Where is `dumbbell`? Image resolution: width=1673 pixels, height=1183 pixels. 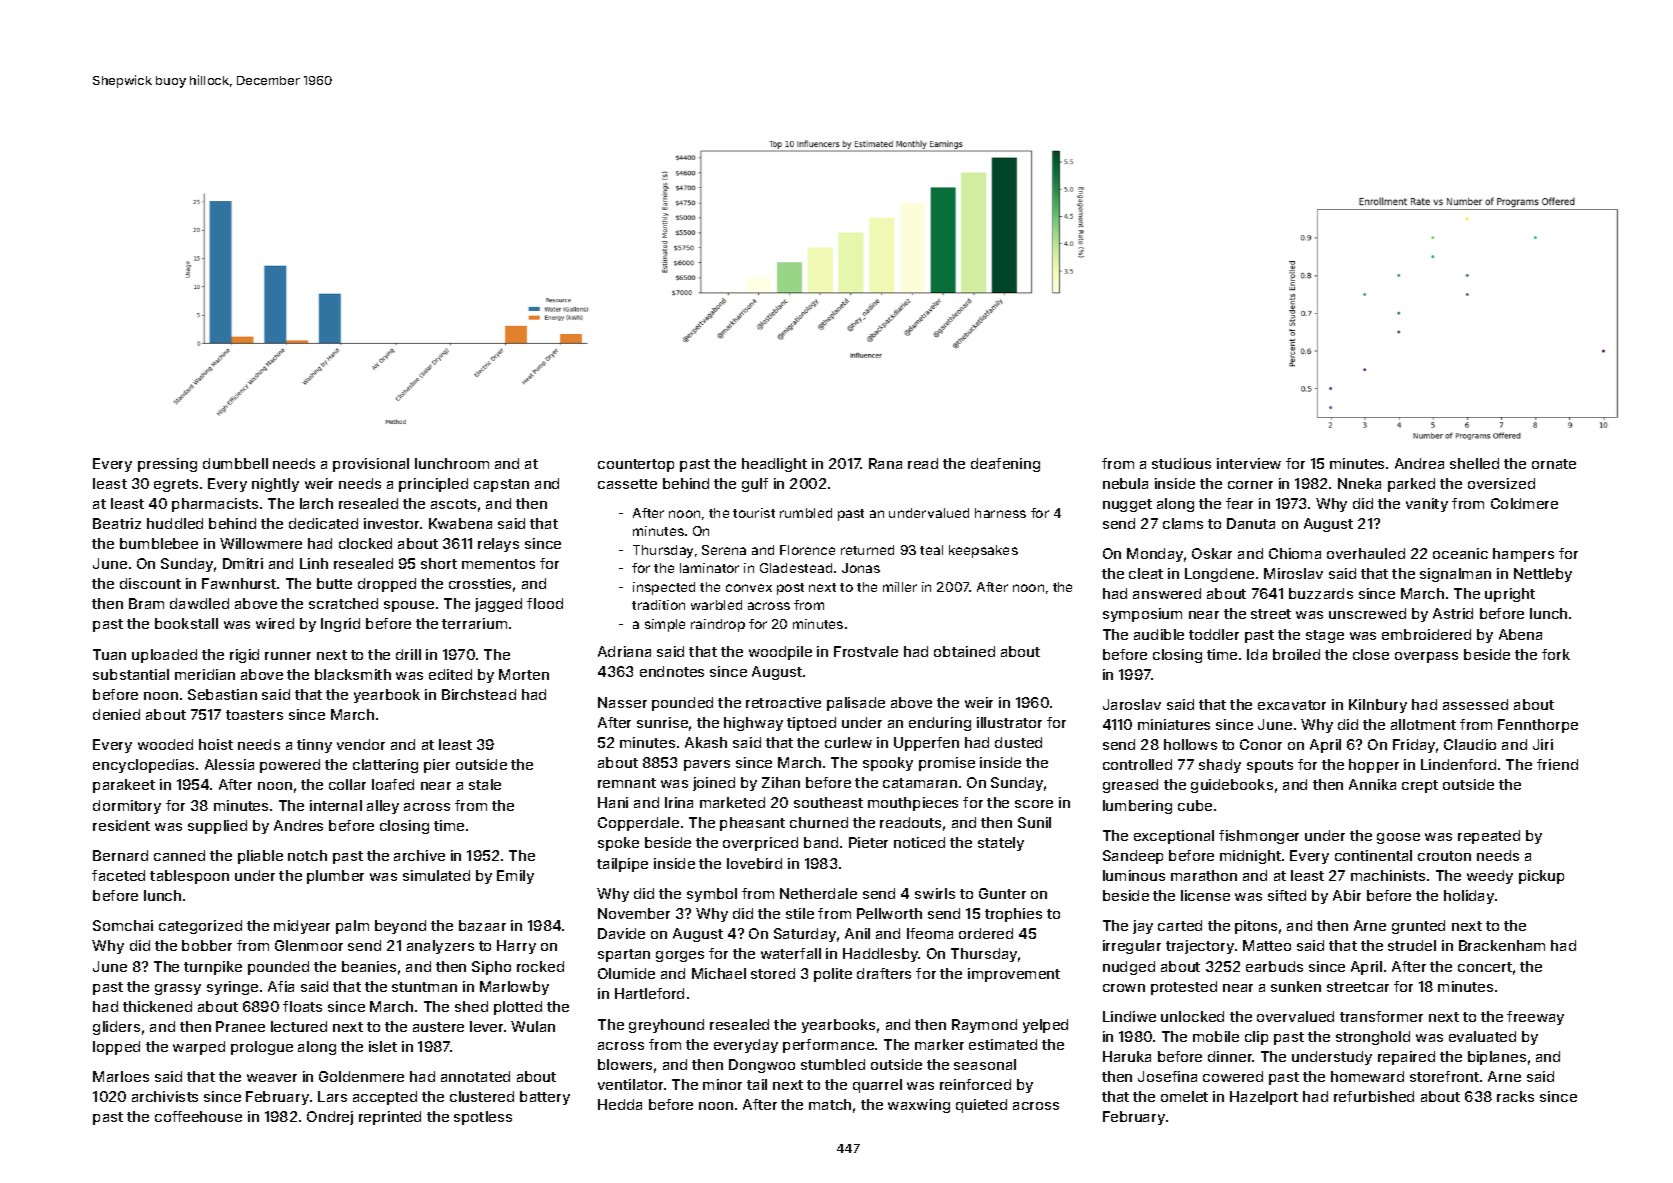 dumbbell is located at coordinates (235, 463).
